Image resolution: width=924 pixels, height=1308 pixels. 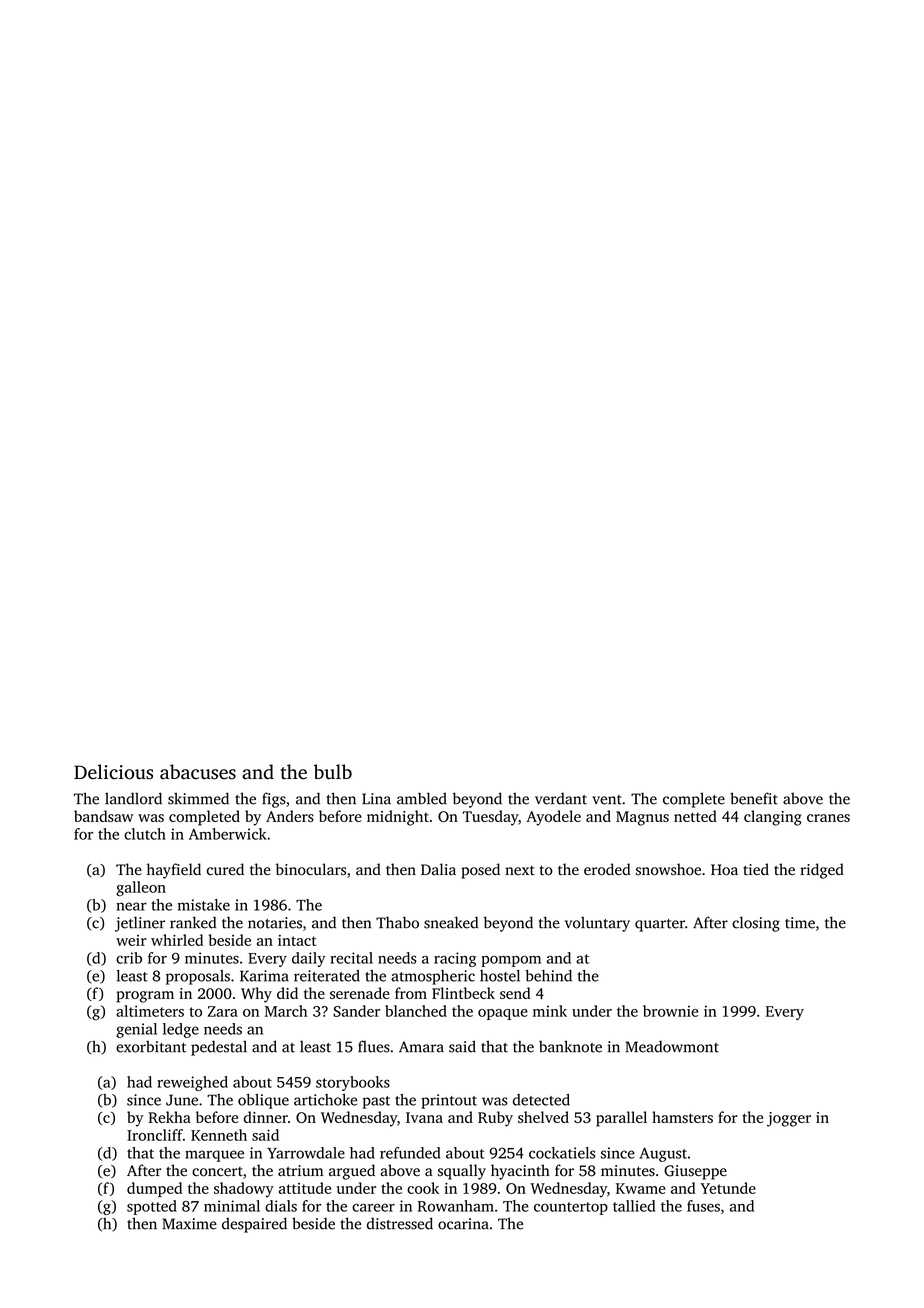 What do you see at coordinates (170, 1117) in the image?
I see `Rekha` at bounding box center [170, 1117].
